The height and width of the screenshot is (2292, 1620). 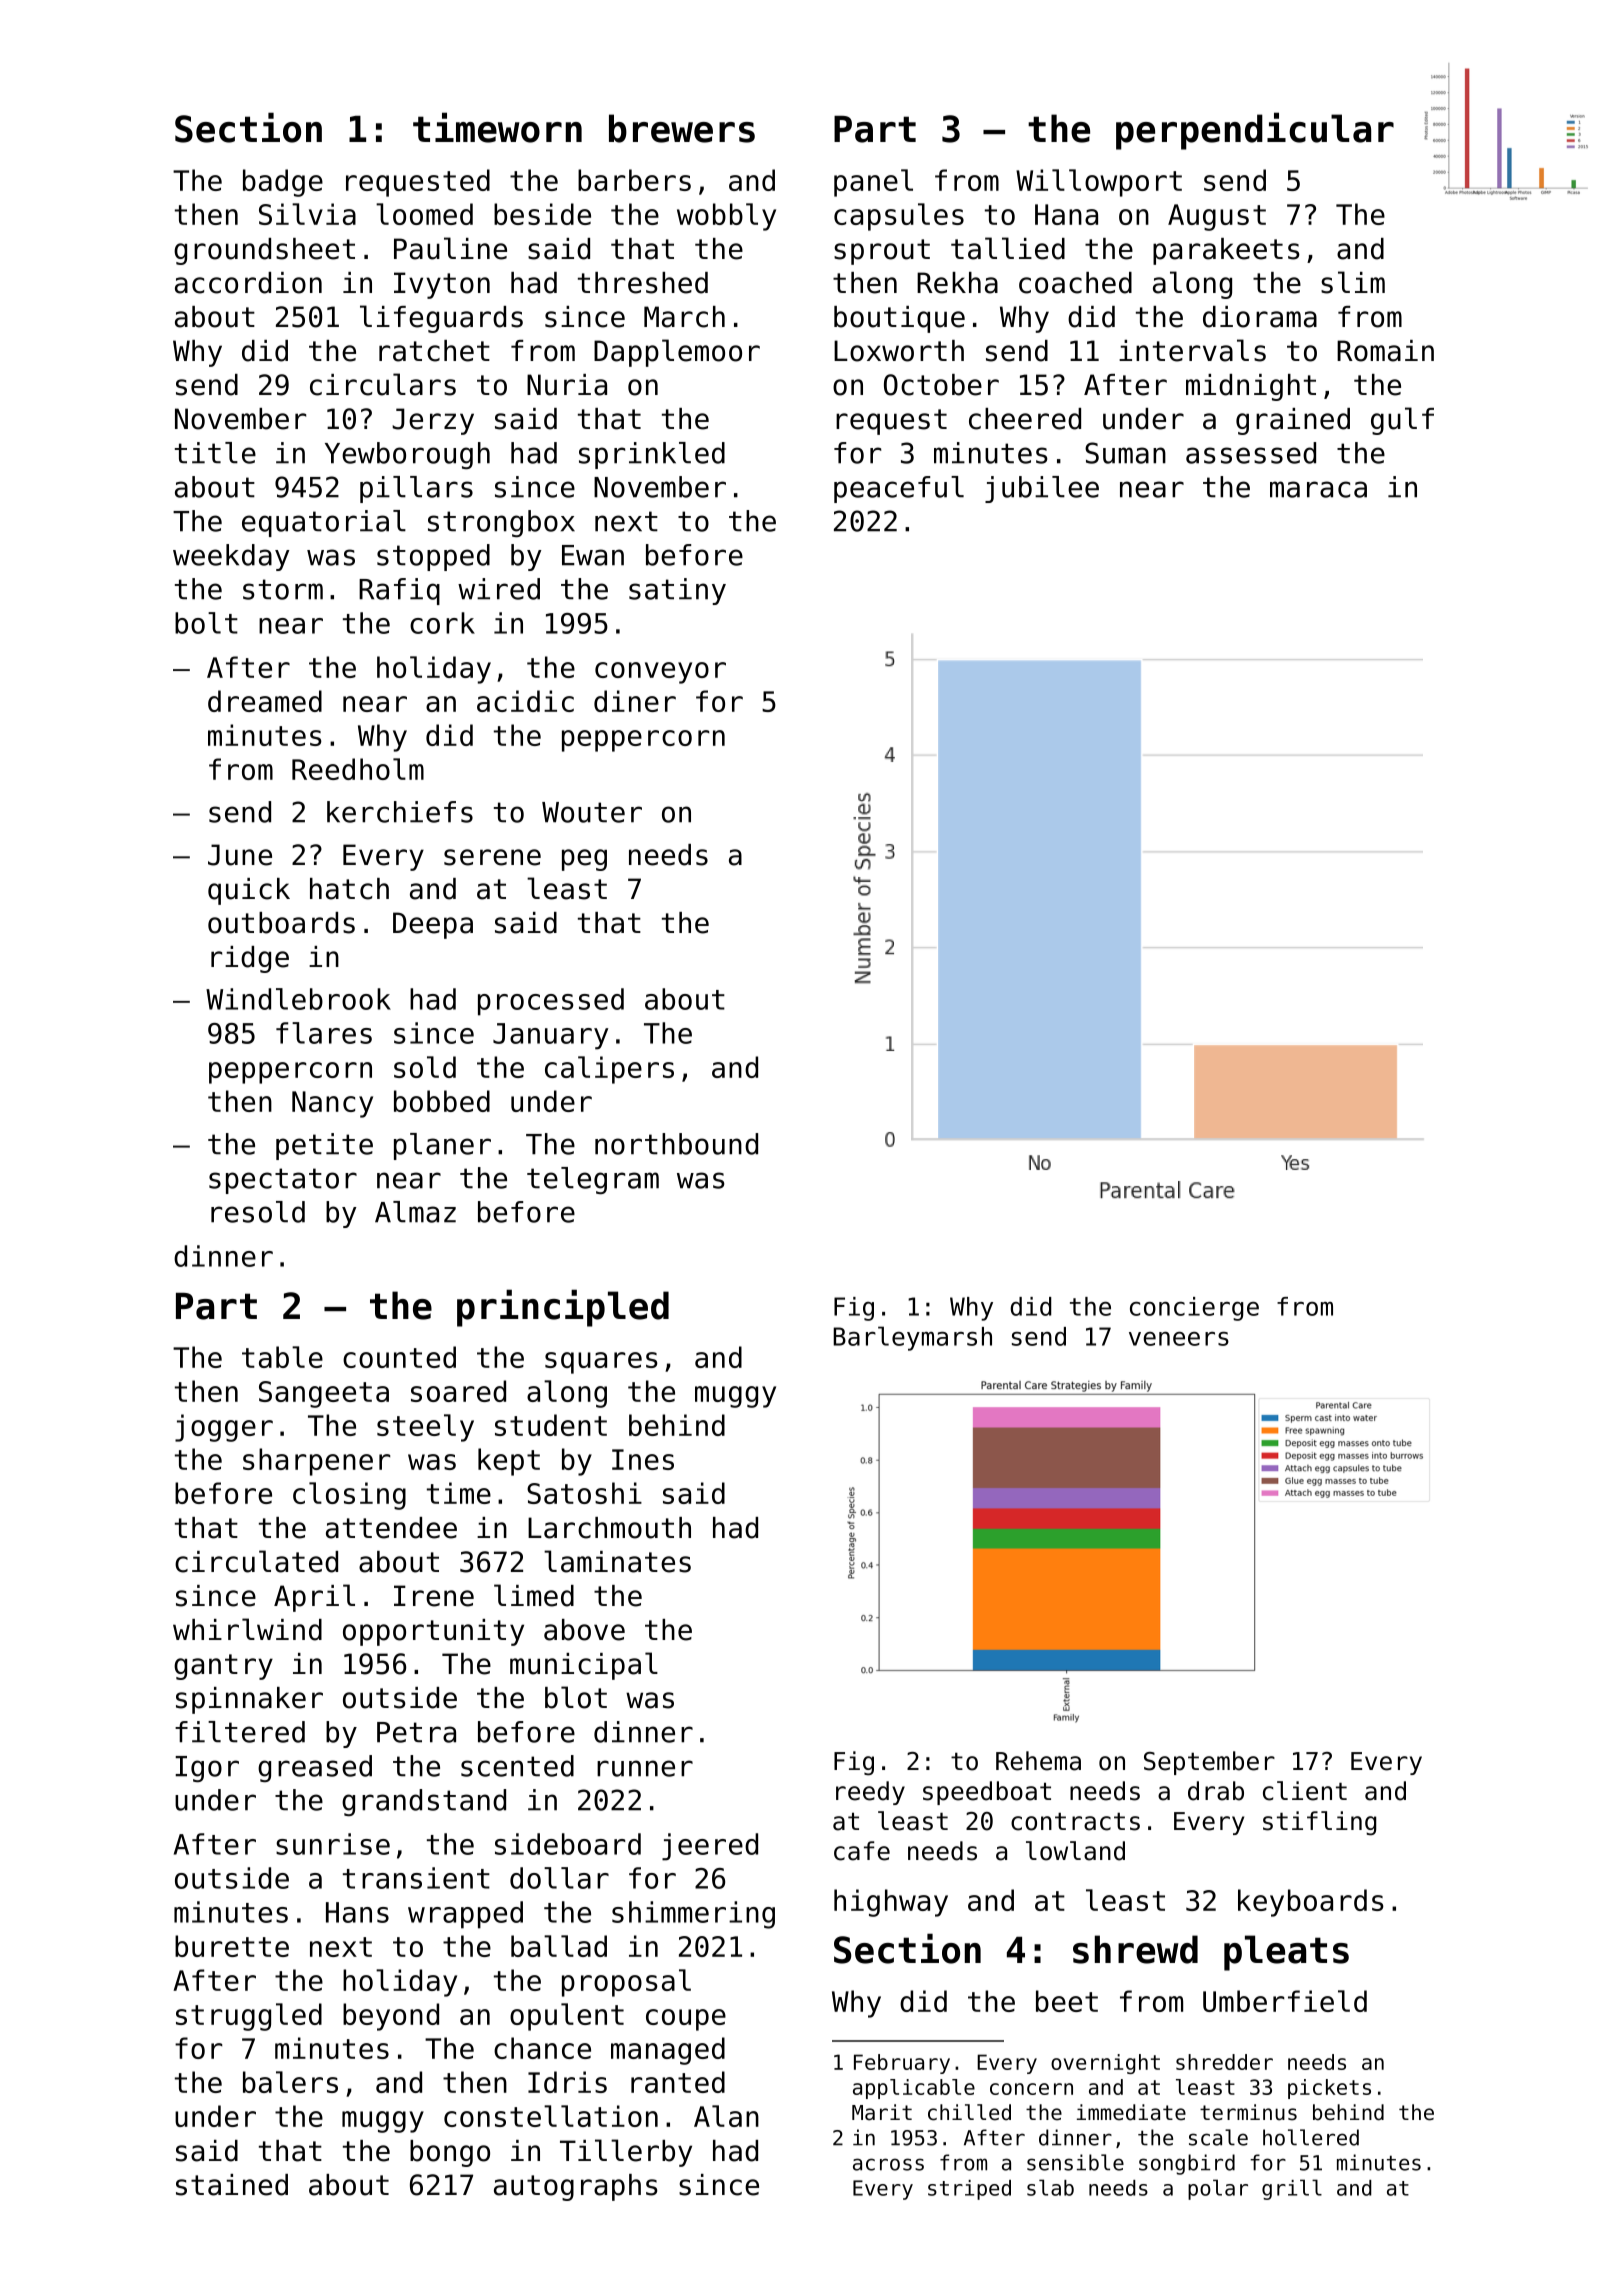 What do you see at coordinates (232, 2185) in the screenshot?
I see `stained` at bounding box center [232, 2185].
